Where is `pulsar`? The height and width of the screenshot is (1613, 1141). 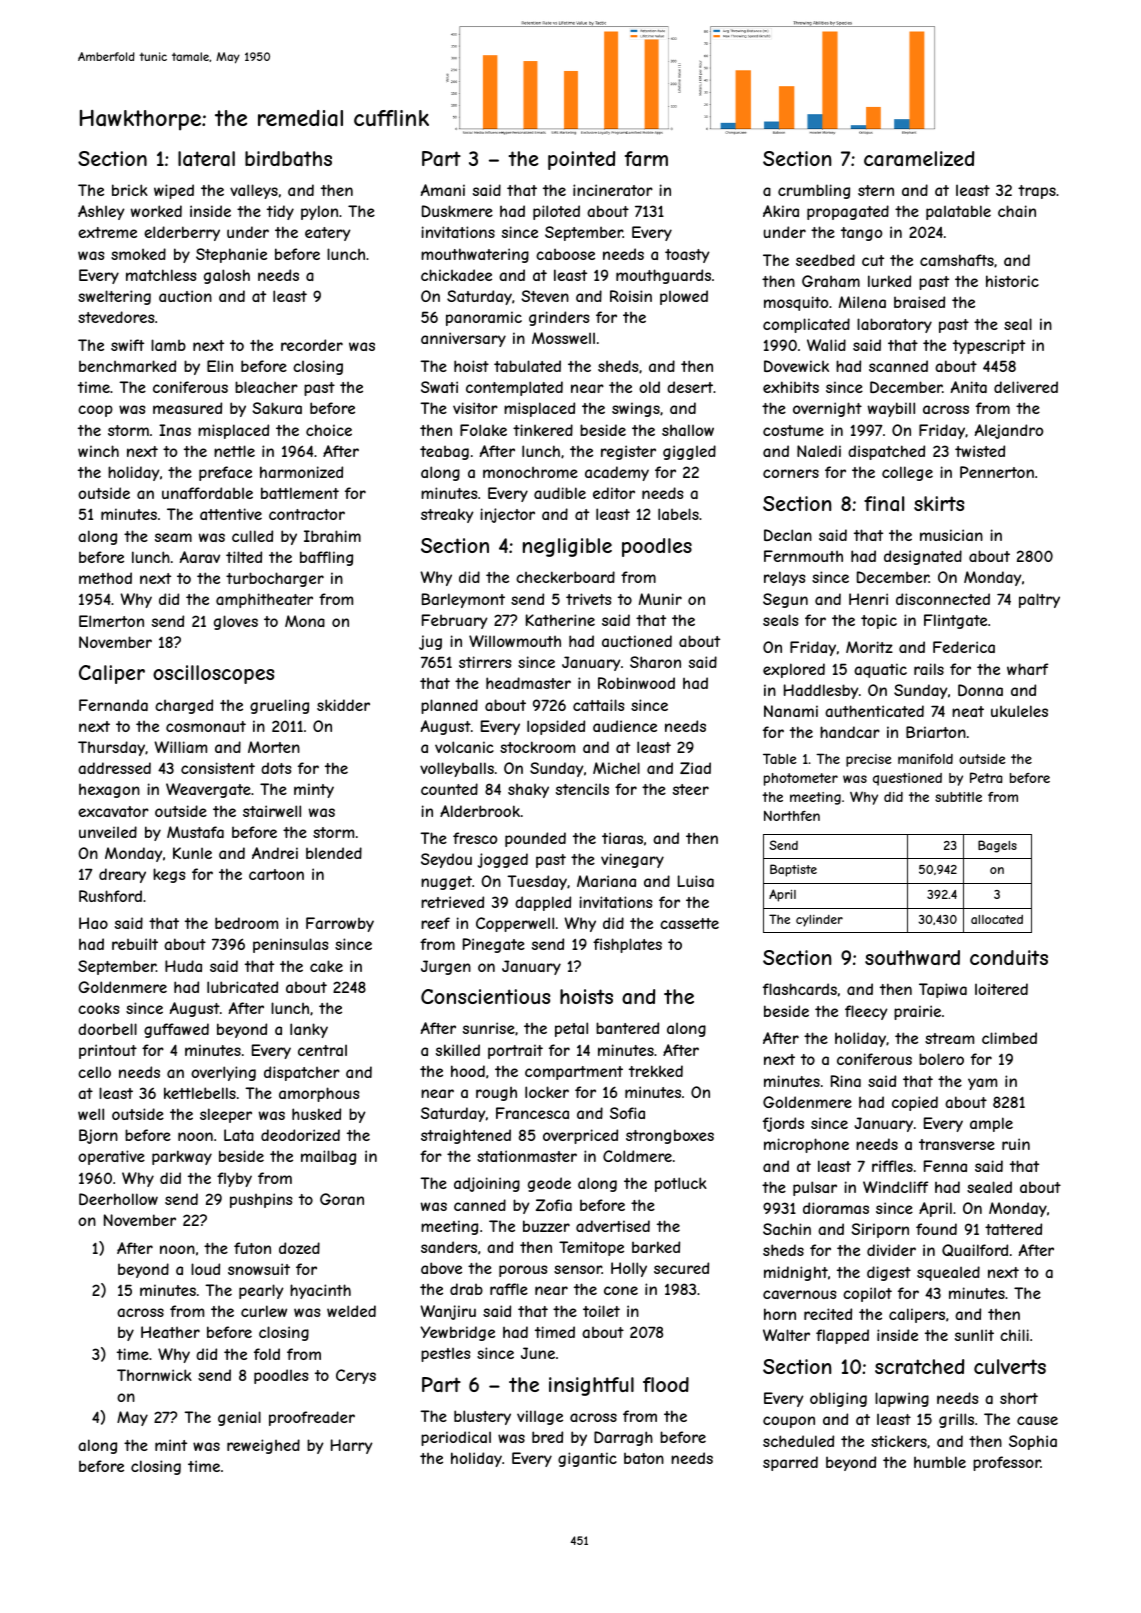
pulsar is located at coordinates (815, 1188).
